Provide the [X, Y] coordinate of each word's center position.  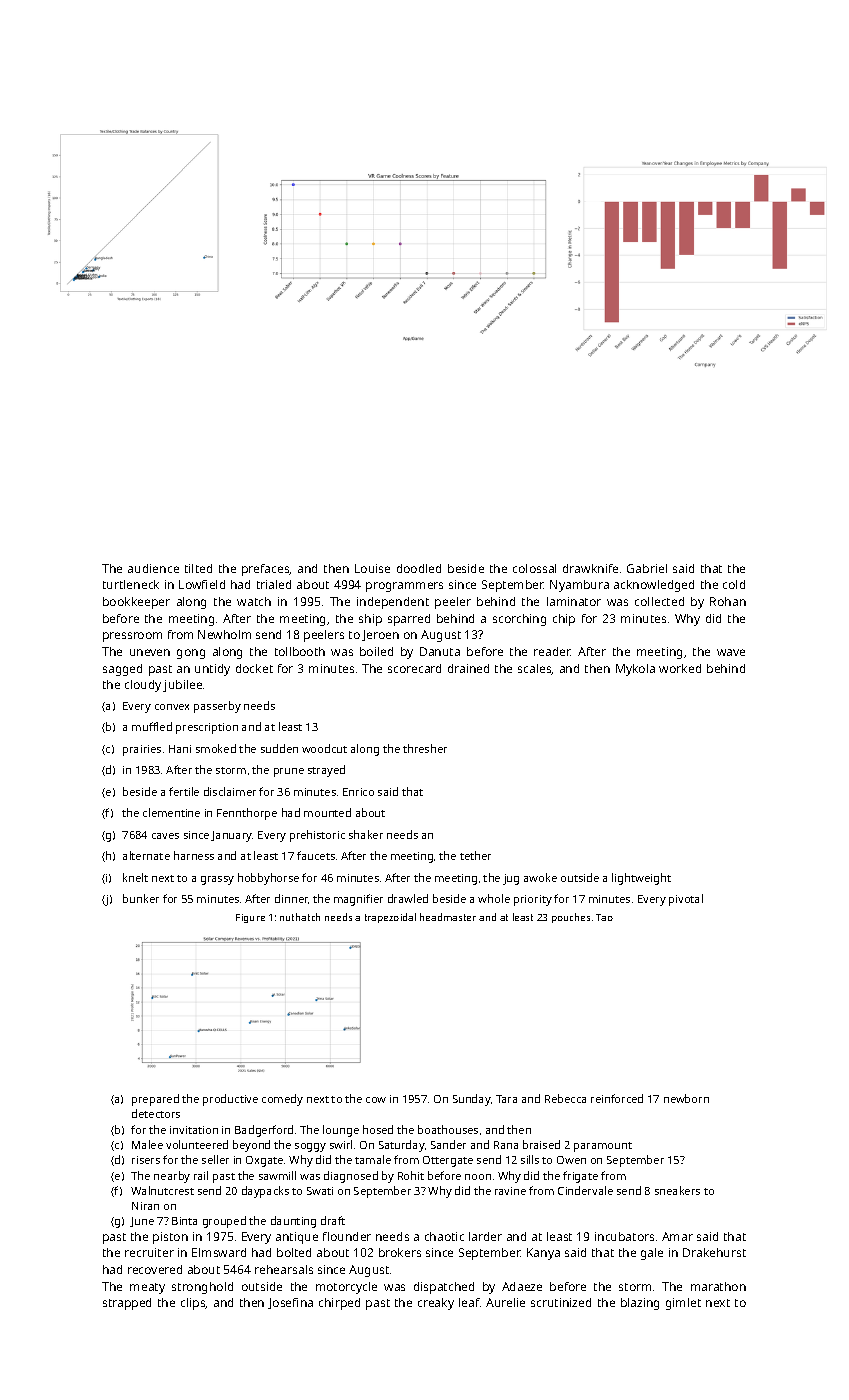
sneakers [677, 1190]
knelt [135, 877]
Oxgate [264, 1161]
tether [475, 855]
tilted [198, 568]
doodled [419, 568]
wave [731, 652]
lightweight [641, 879]
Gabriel [647, 568]
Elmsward [219, 1252]
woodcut [324, 748]
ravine [510, 1191]
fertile [184, 791]
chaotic [444, 1236]
